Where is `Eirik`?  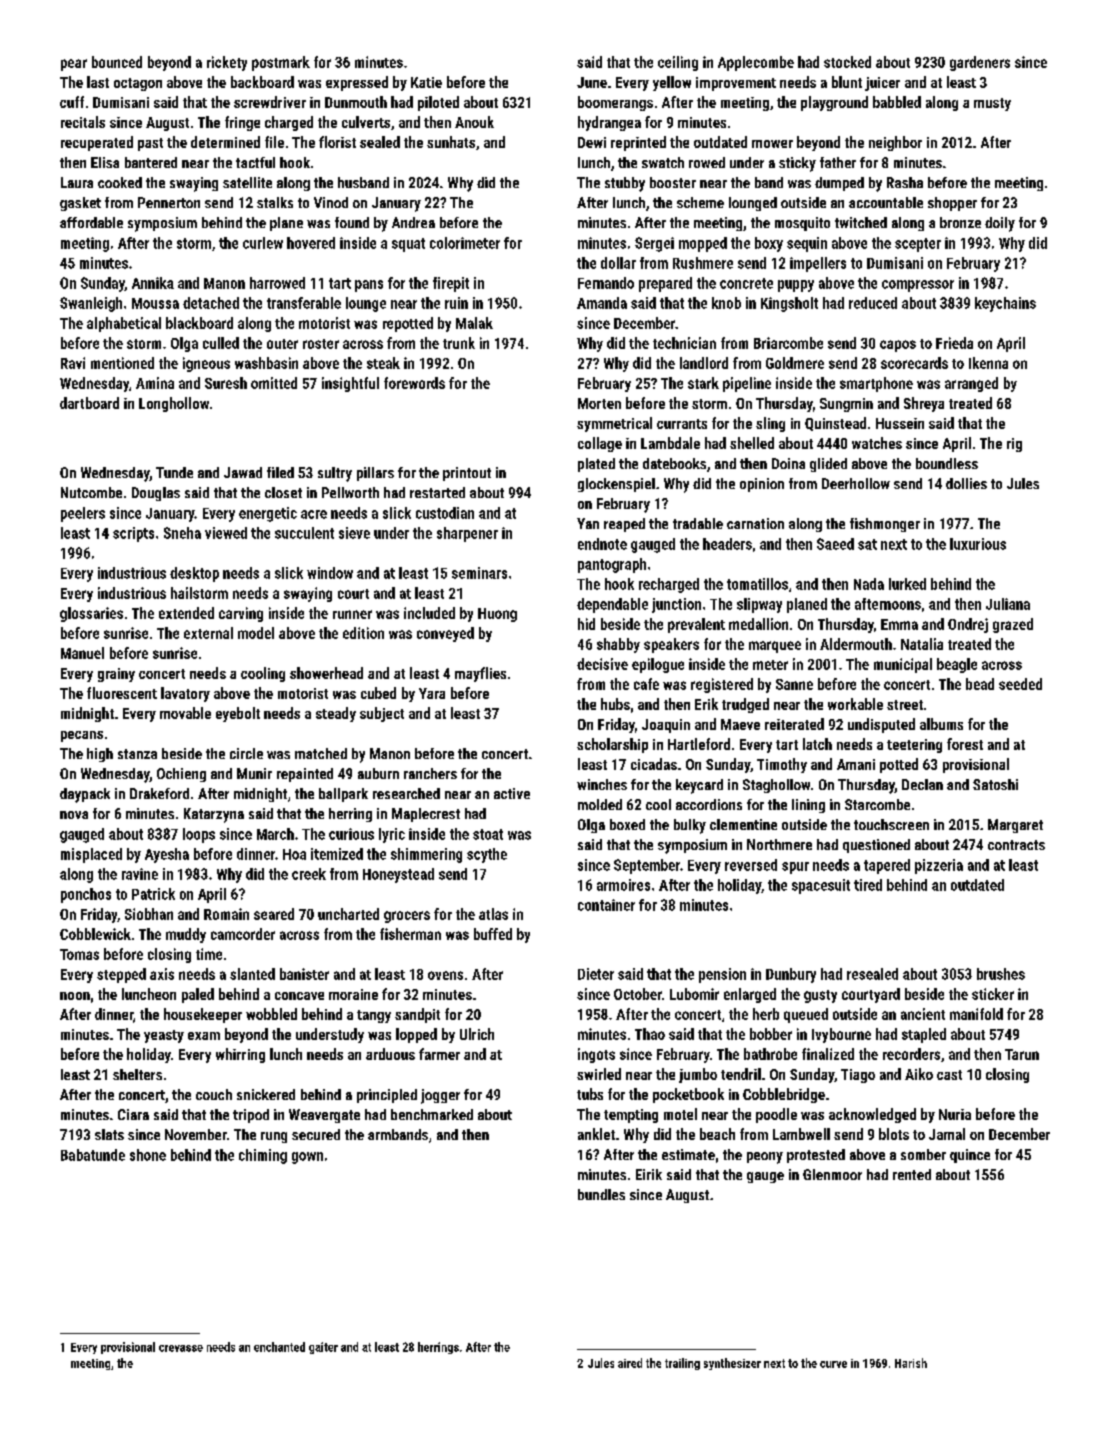 Eirik is located at coordinates (649, 1174).
